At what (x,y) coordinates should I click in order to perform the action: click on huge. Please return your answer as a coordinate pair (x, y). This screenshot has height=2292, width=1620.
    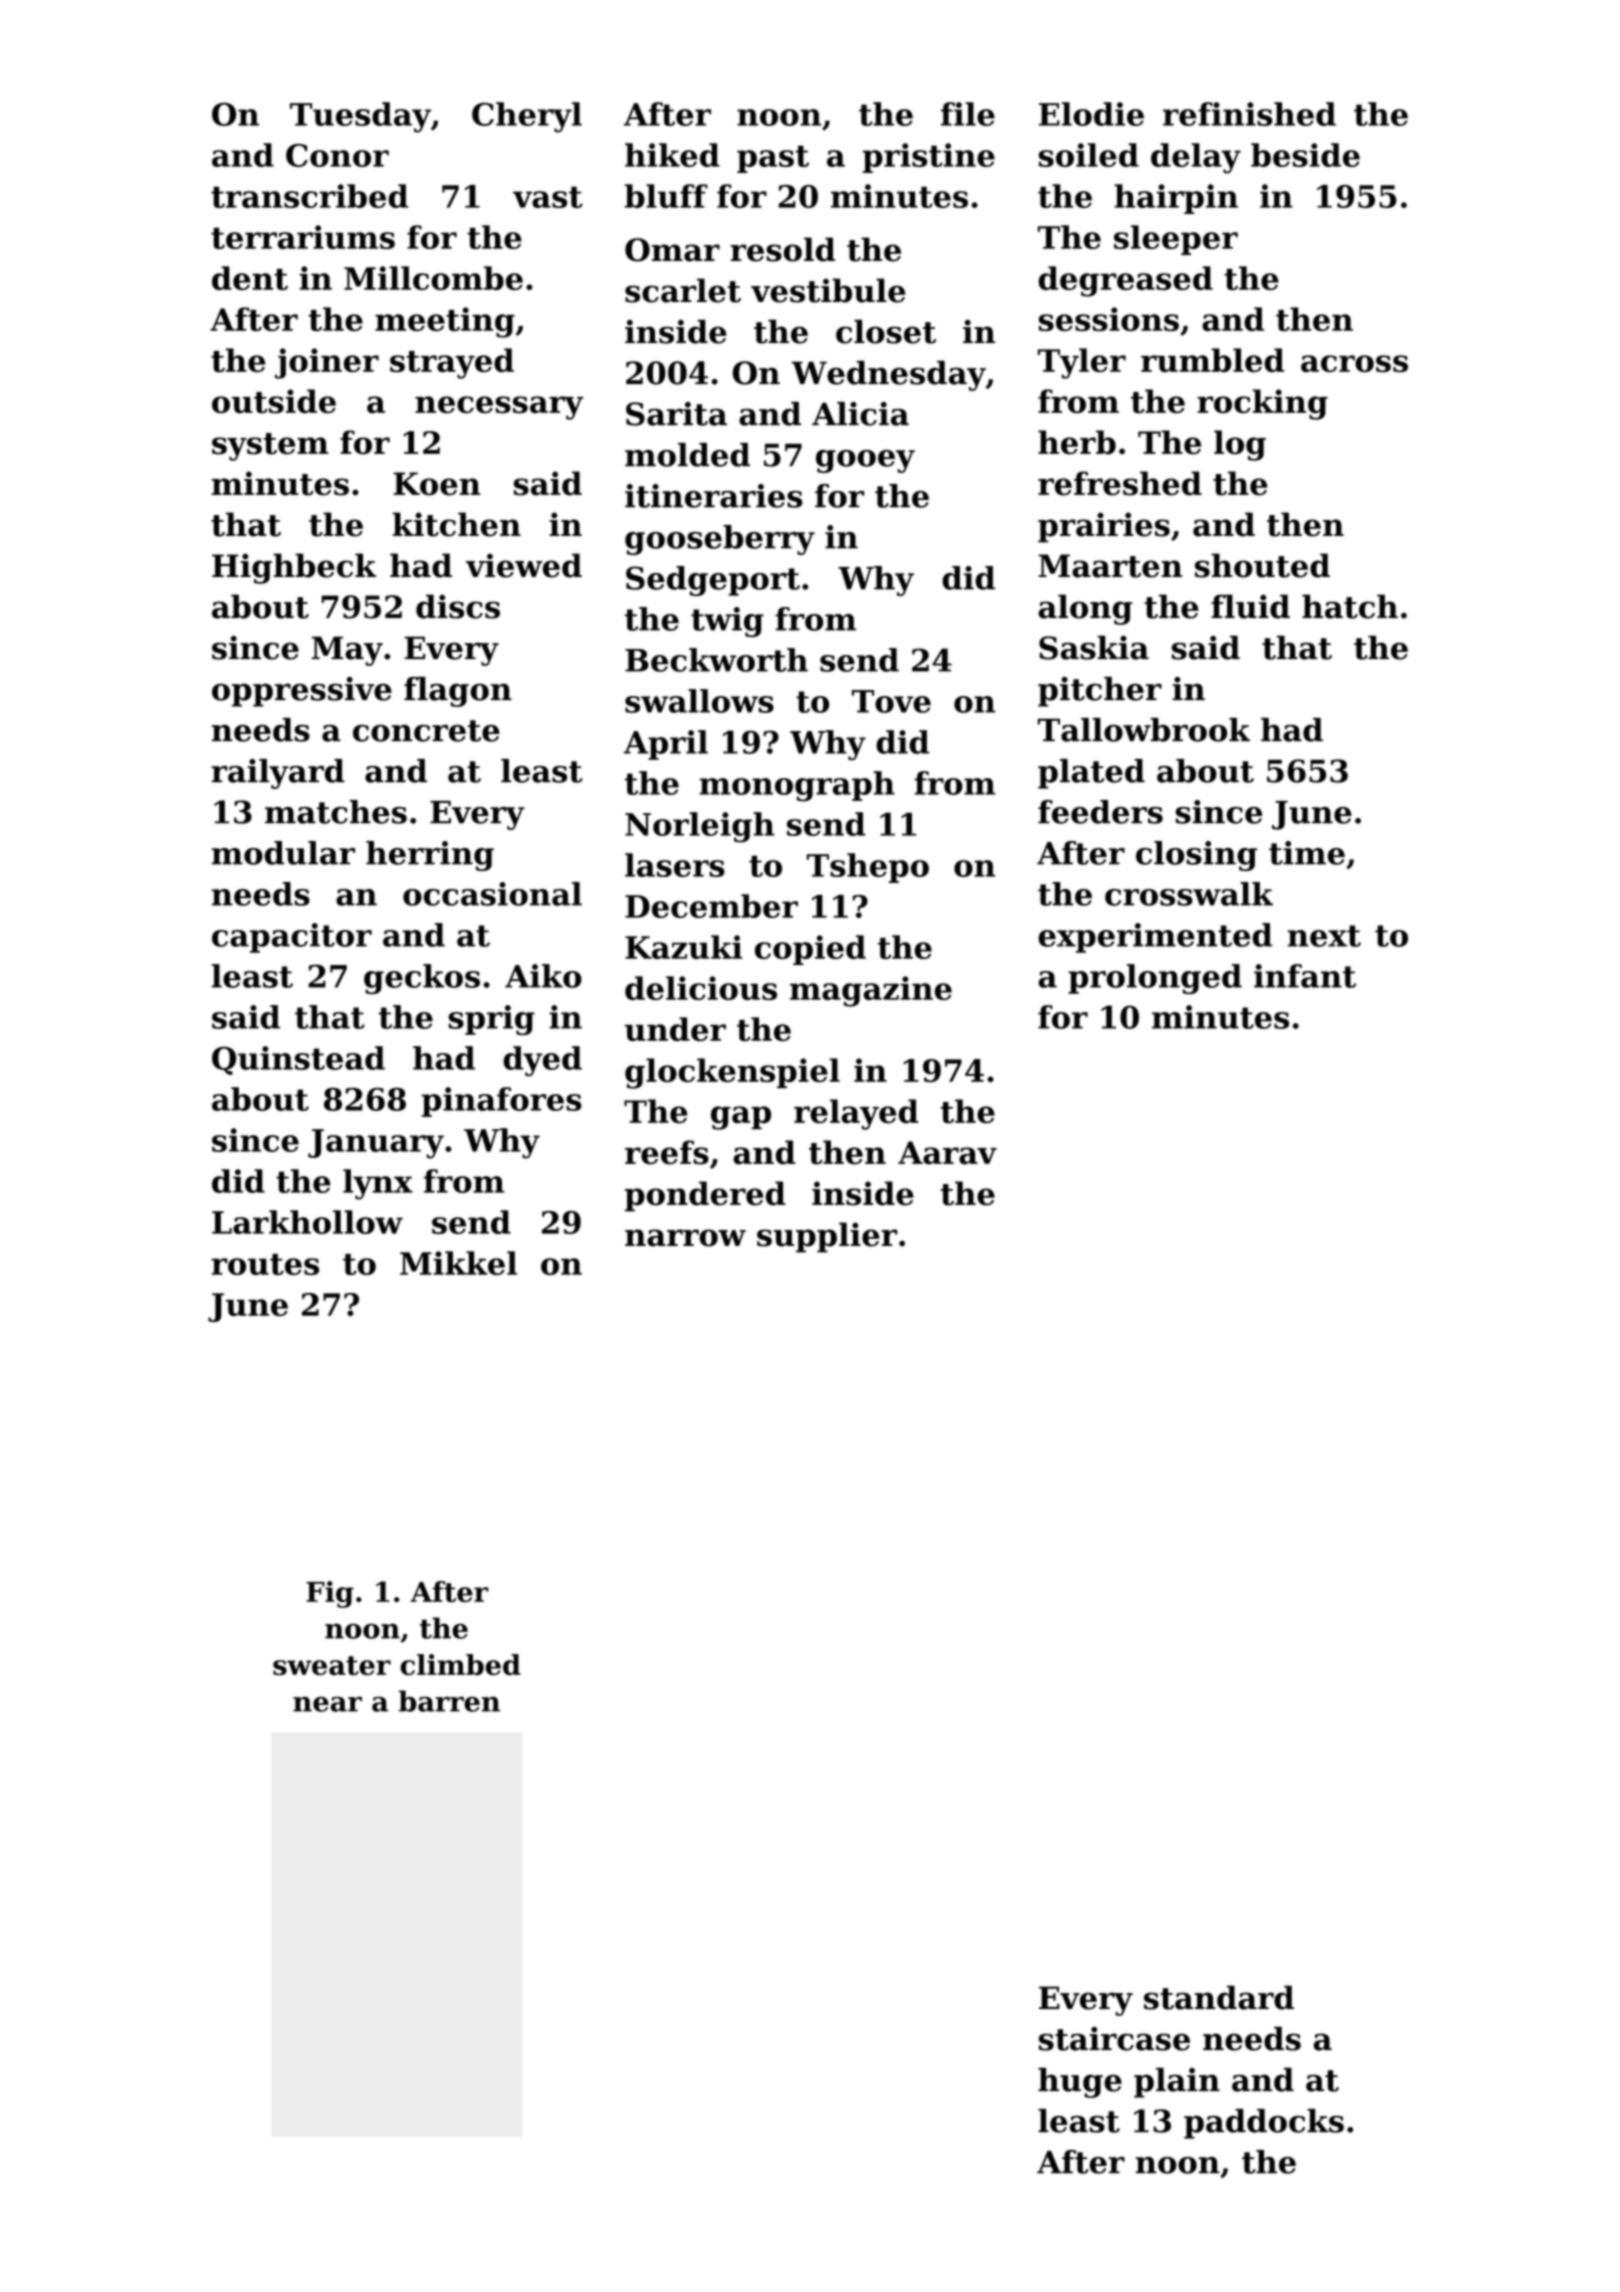
    Looking at the image, I should click on (1080, 2083).
